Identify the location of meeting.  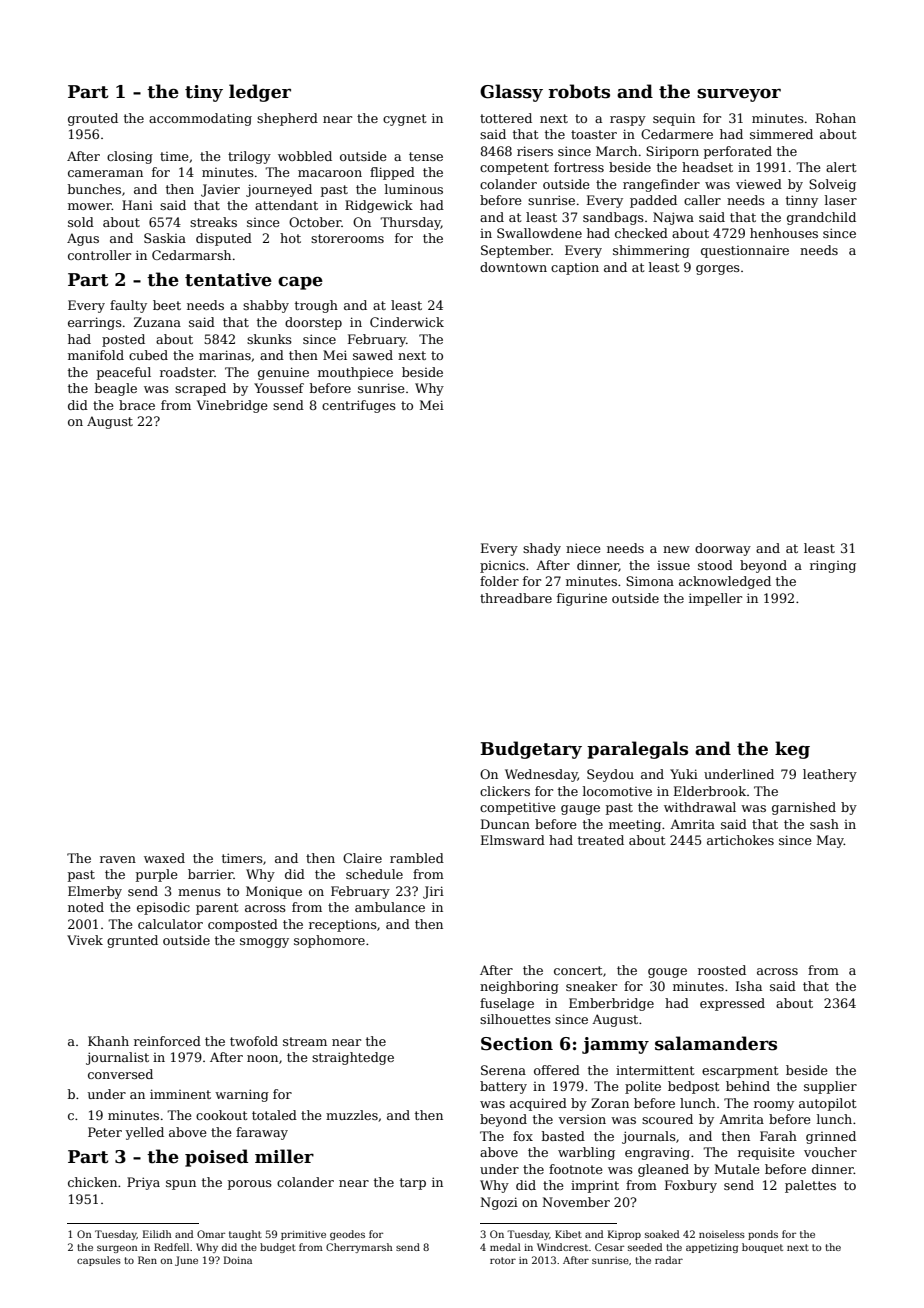
(635, 826).
